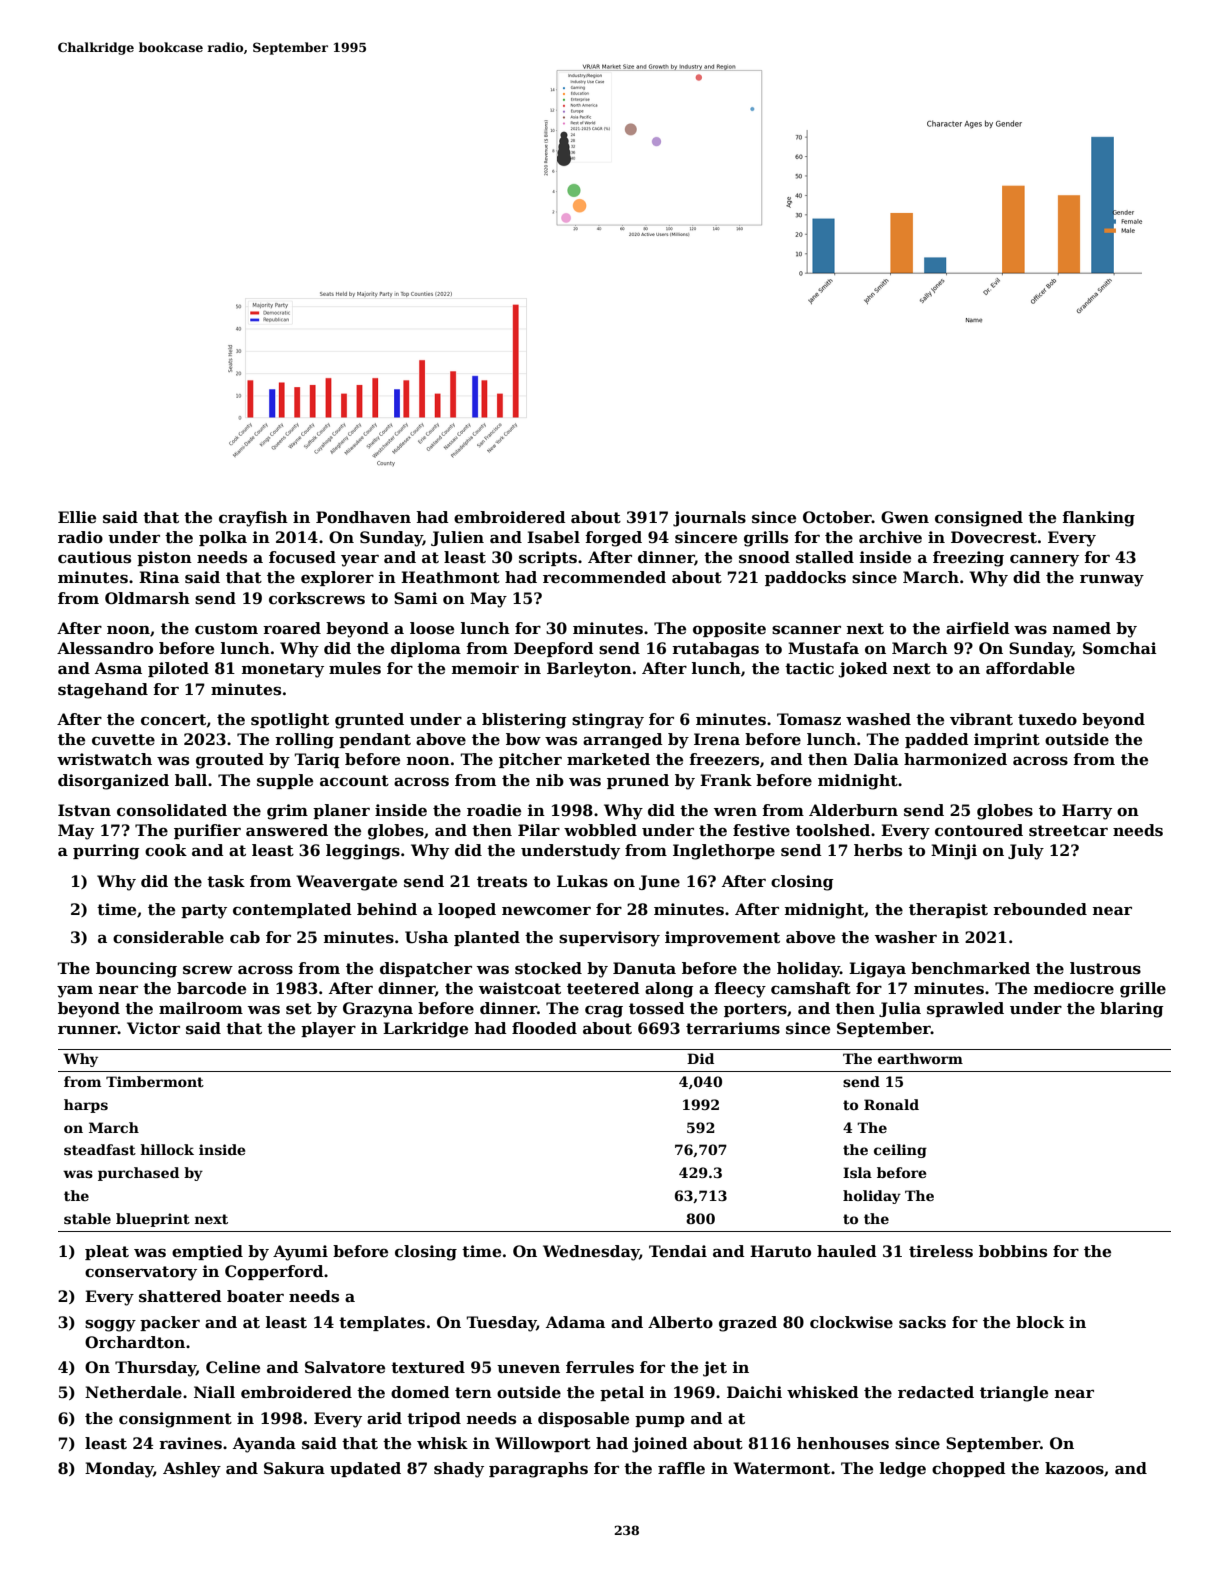 Image resolution: width=1228 pixels, height=1589 pixels. What do you see at coordinates (638, 781) in the document?
I see `pruned` at bounding box center [638, 781].
